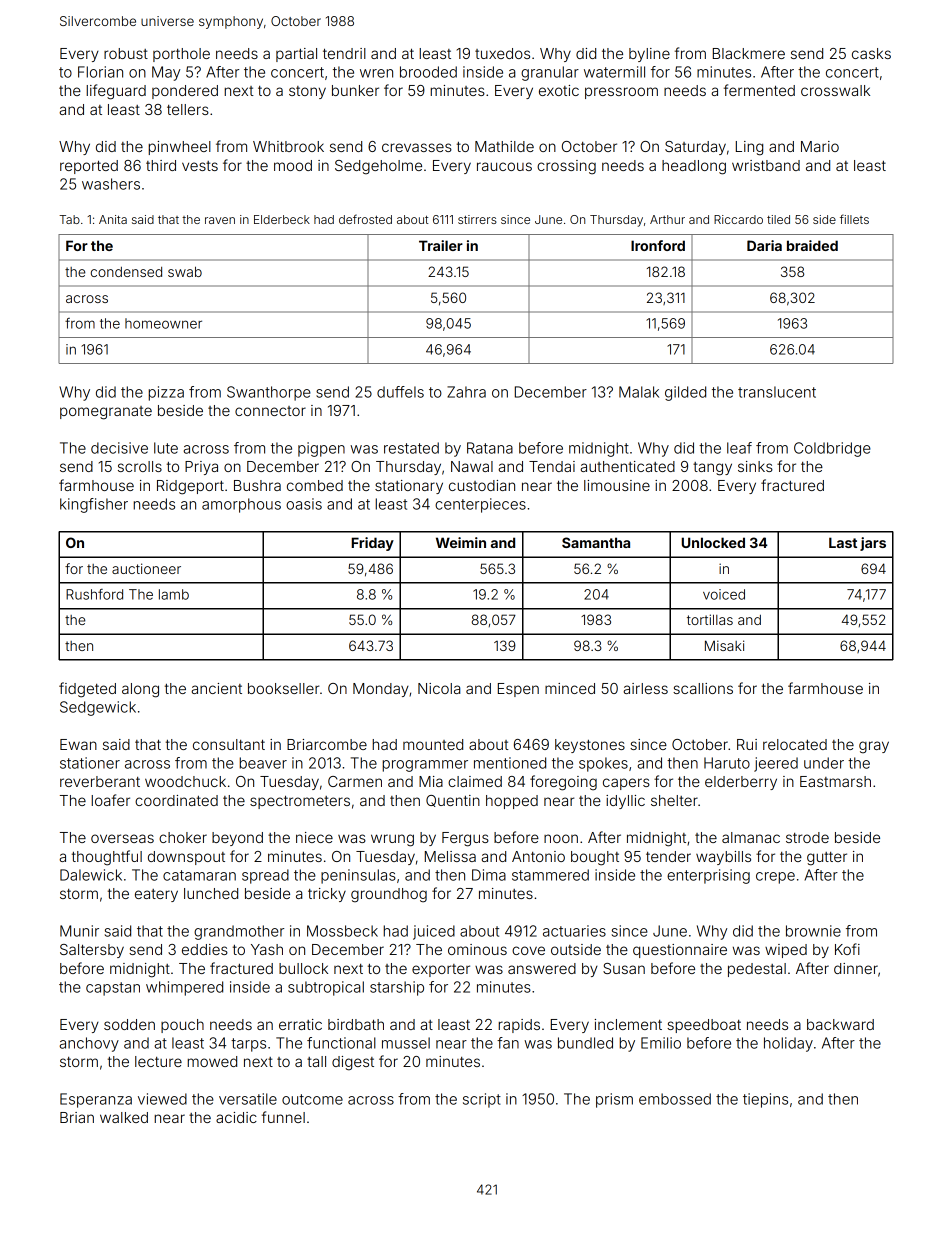 Image resolution: width=952 pixels, height=1233 pixels. Describe the element at coordinates (695, 148) in the screenshot. I see `Saturday` at that location.
